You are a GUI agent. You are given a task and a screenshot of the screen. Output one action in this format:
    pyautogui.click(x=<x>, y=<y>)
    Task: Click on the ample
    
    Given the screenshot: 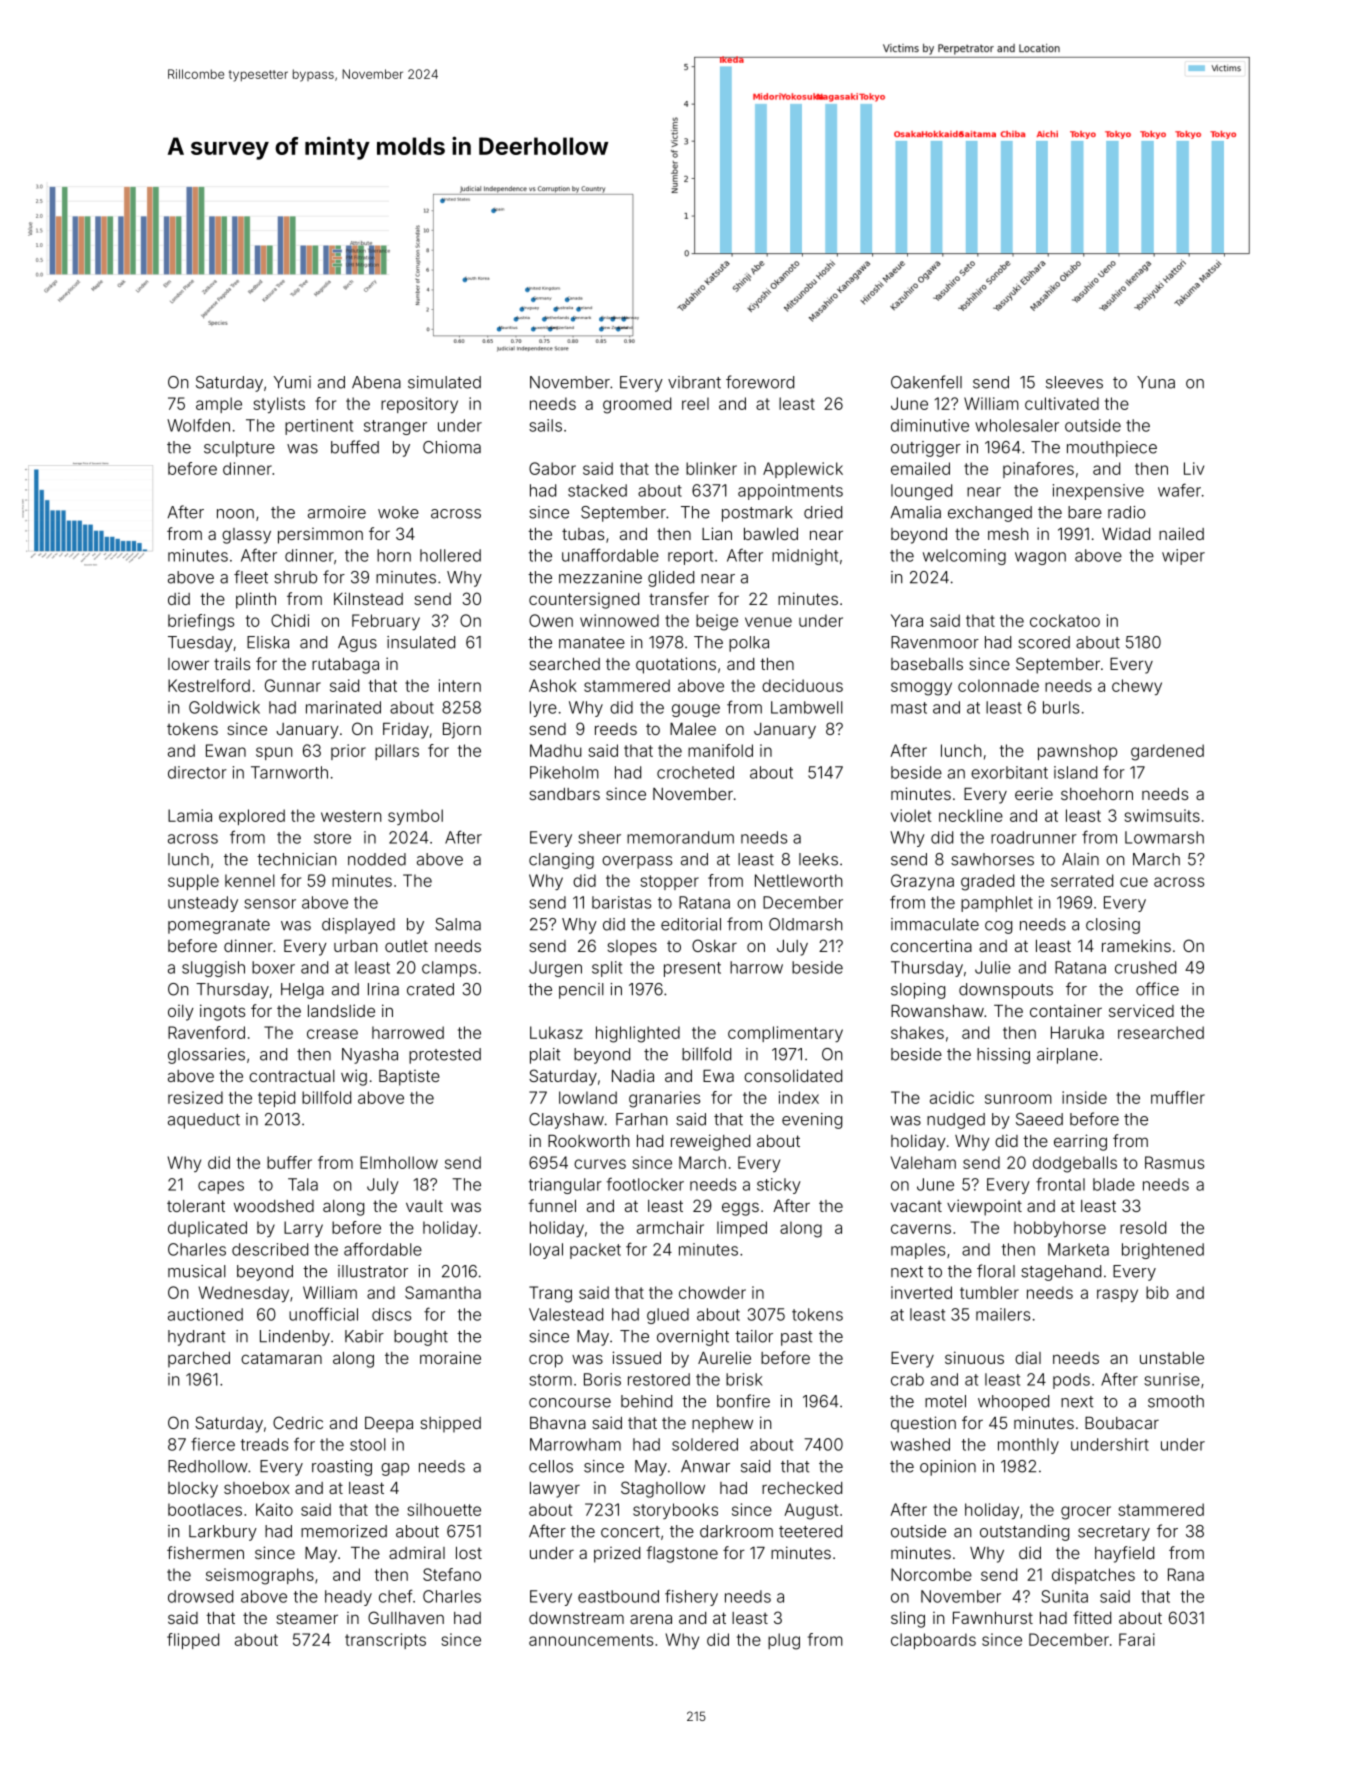 What is the action you would take?
    pyautogui.click(x=219, y=405)
